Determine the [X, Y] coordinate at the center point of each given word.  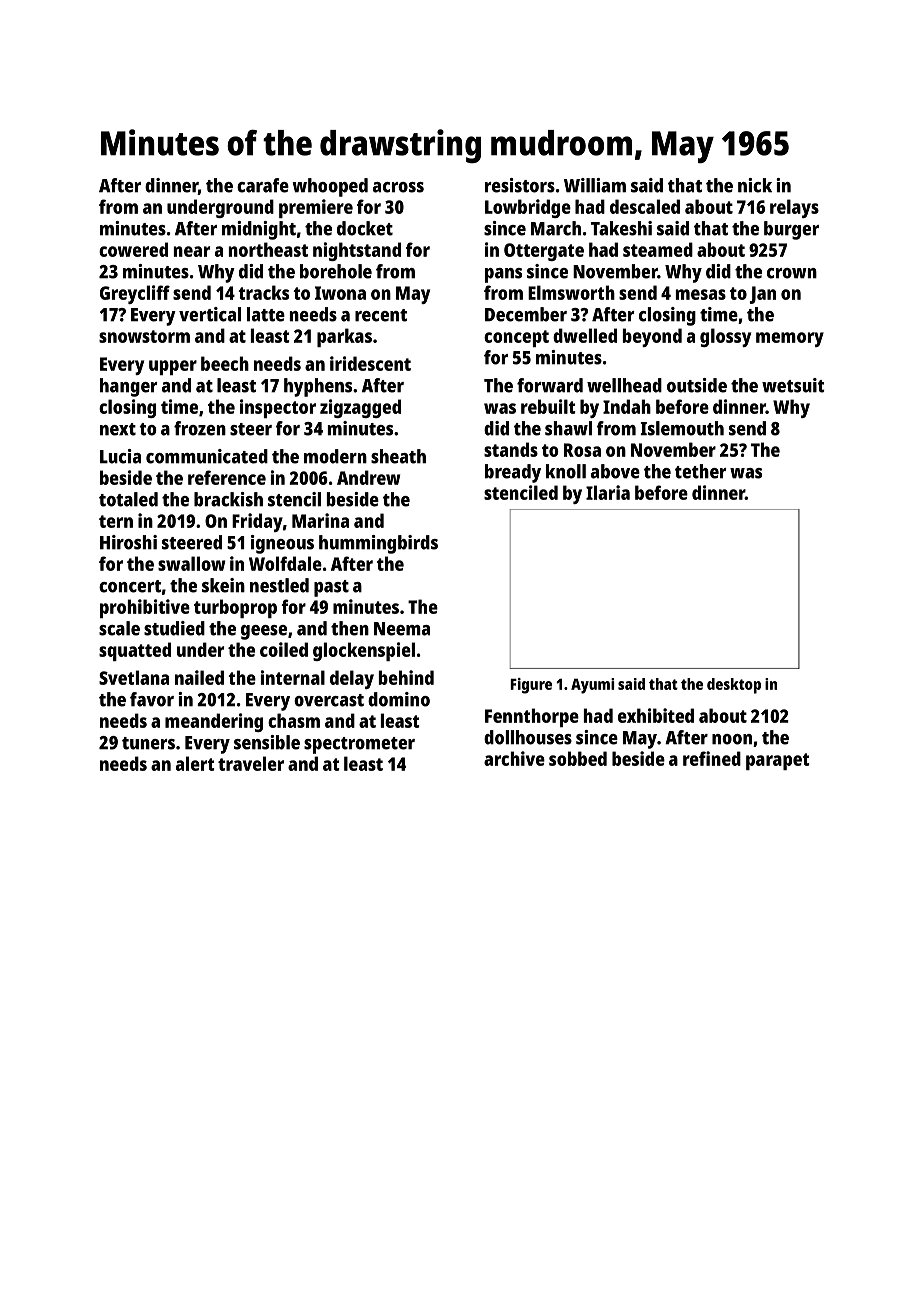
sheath [398, 456]
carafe [263, 185]
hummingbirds [378, 544]
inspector [278, 408]
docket [365, 228]
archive [514, 758]
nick [755, 185]
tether [700, 471]
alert [195, 763]
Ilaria [608, 492]
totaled [128, 499]
